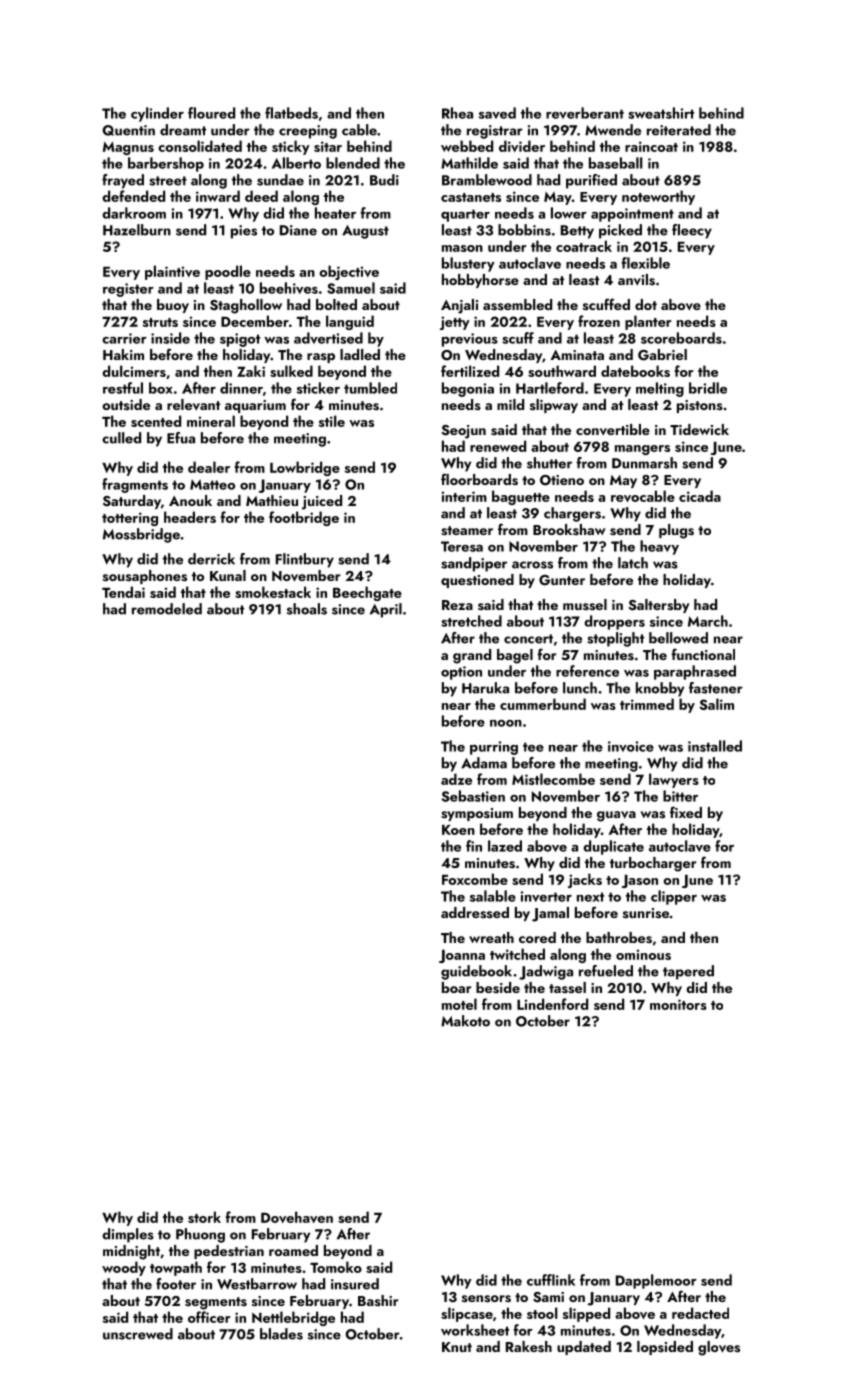 The height and width of the screenshot is (1400, 849). Describe the element at coordinates (138, 1334) in the screenshot. I see `unscrewed` at that location.
